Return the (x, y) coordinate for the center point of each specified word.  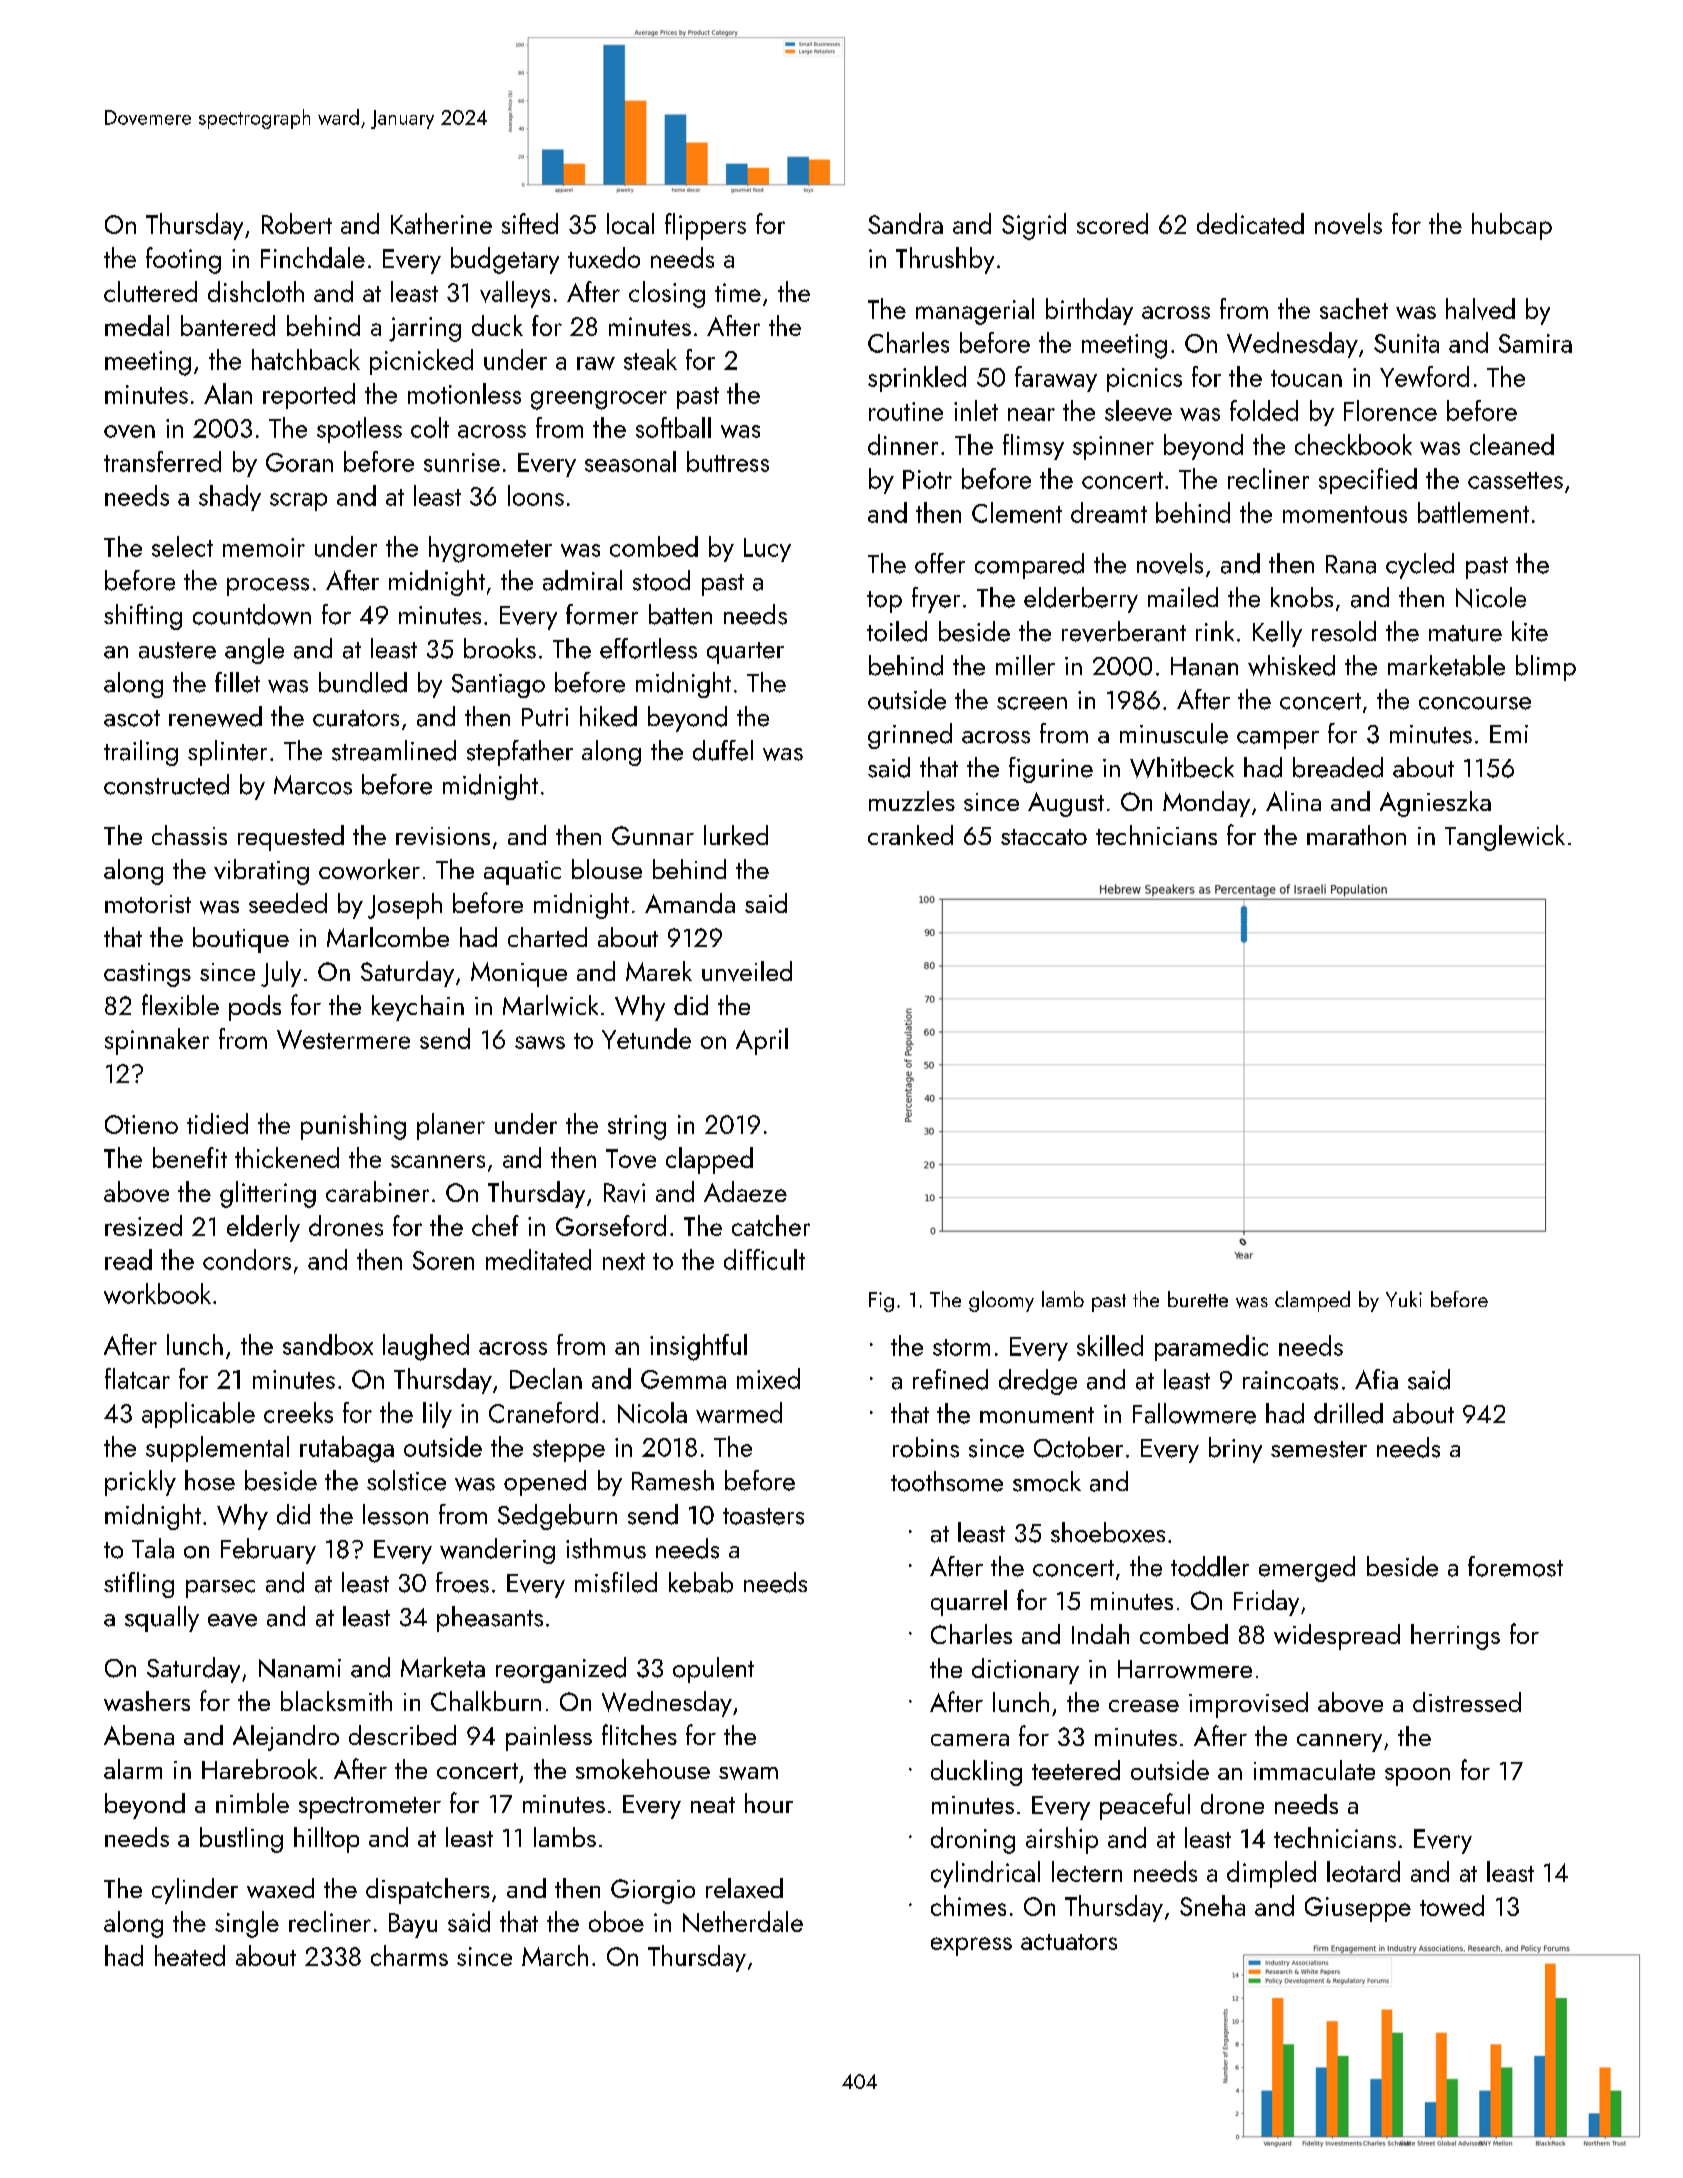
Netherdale (743, 1921)
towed (1452, 1905)
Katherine (441, 223)
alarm (133, 1769)
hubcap (1512, 226)
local (630, 223)
